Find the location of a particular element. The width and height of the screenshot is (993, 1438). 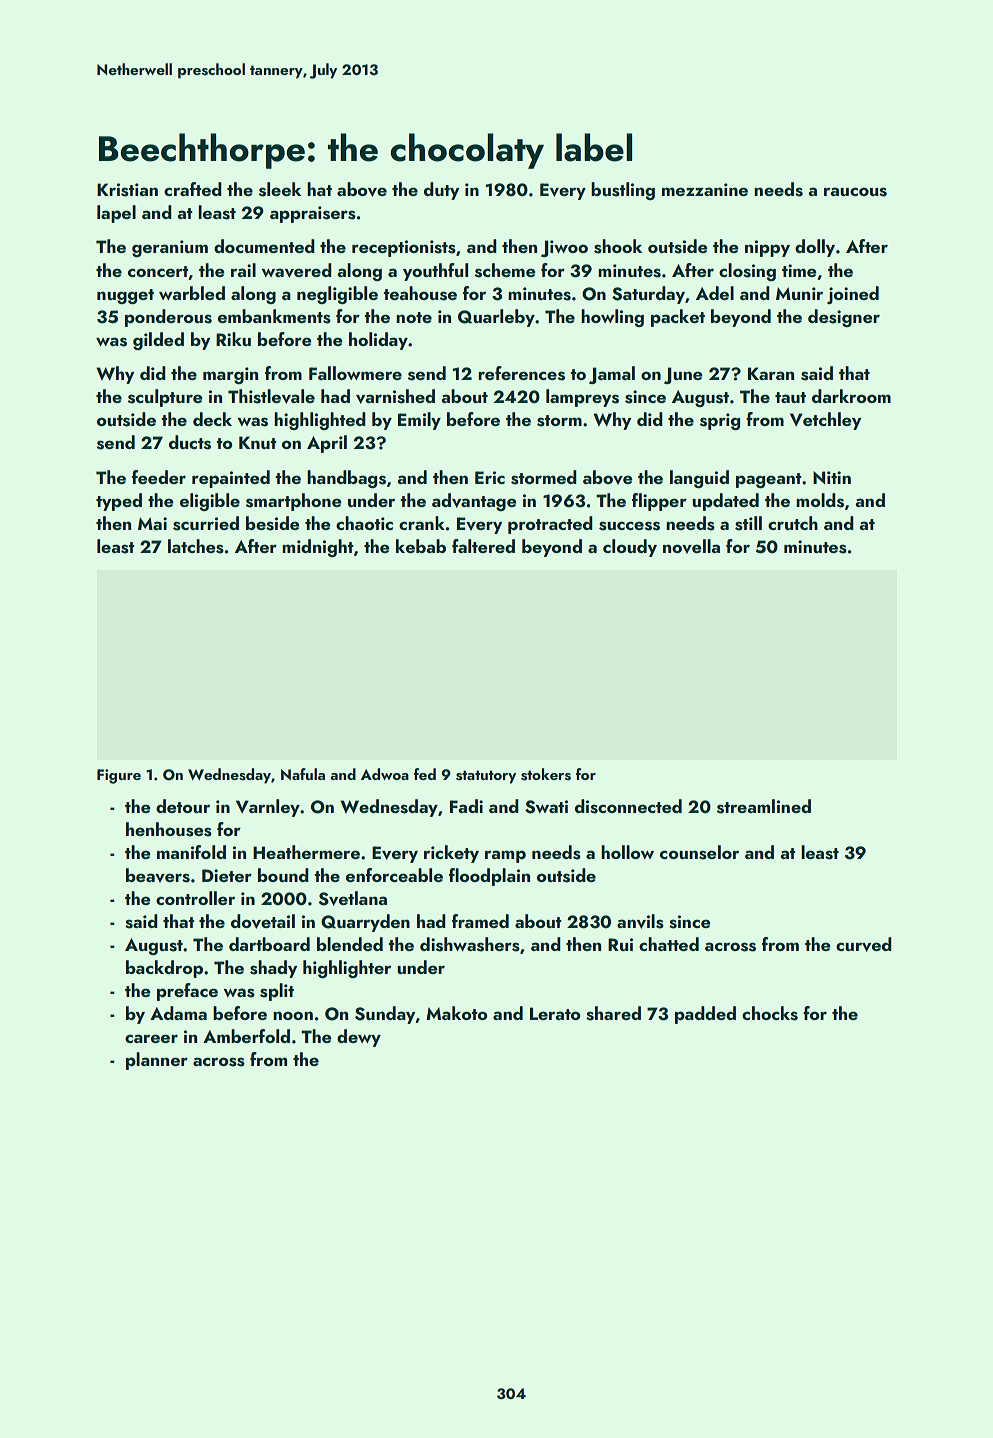

faltered is located at coordinates (483, 546).
